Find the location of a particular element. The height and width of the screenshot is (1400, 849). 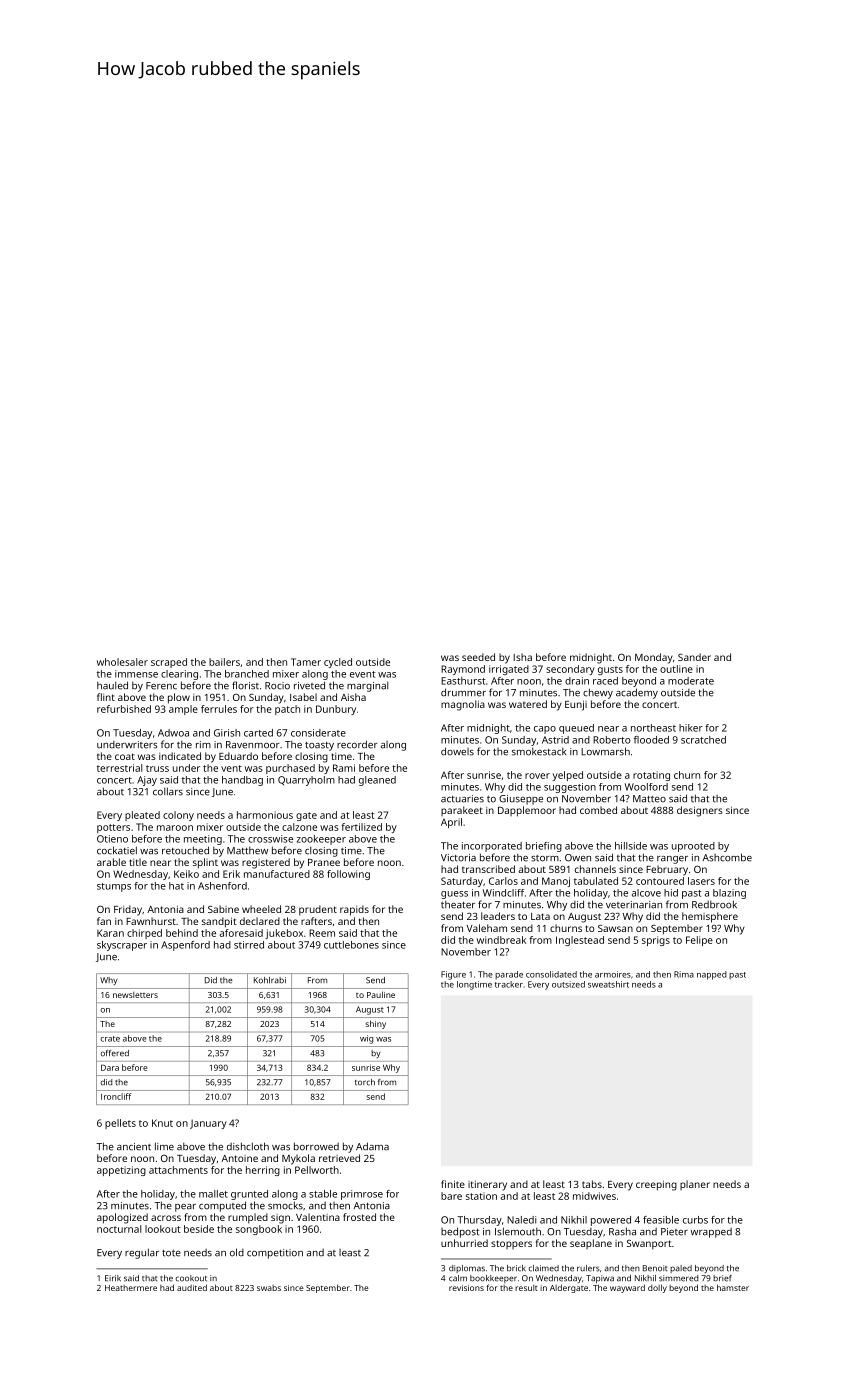

rapids is located at coordinates (354, 910).
